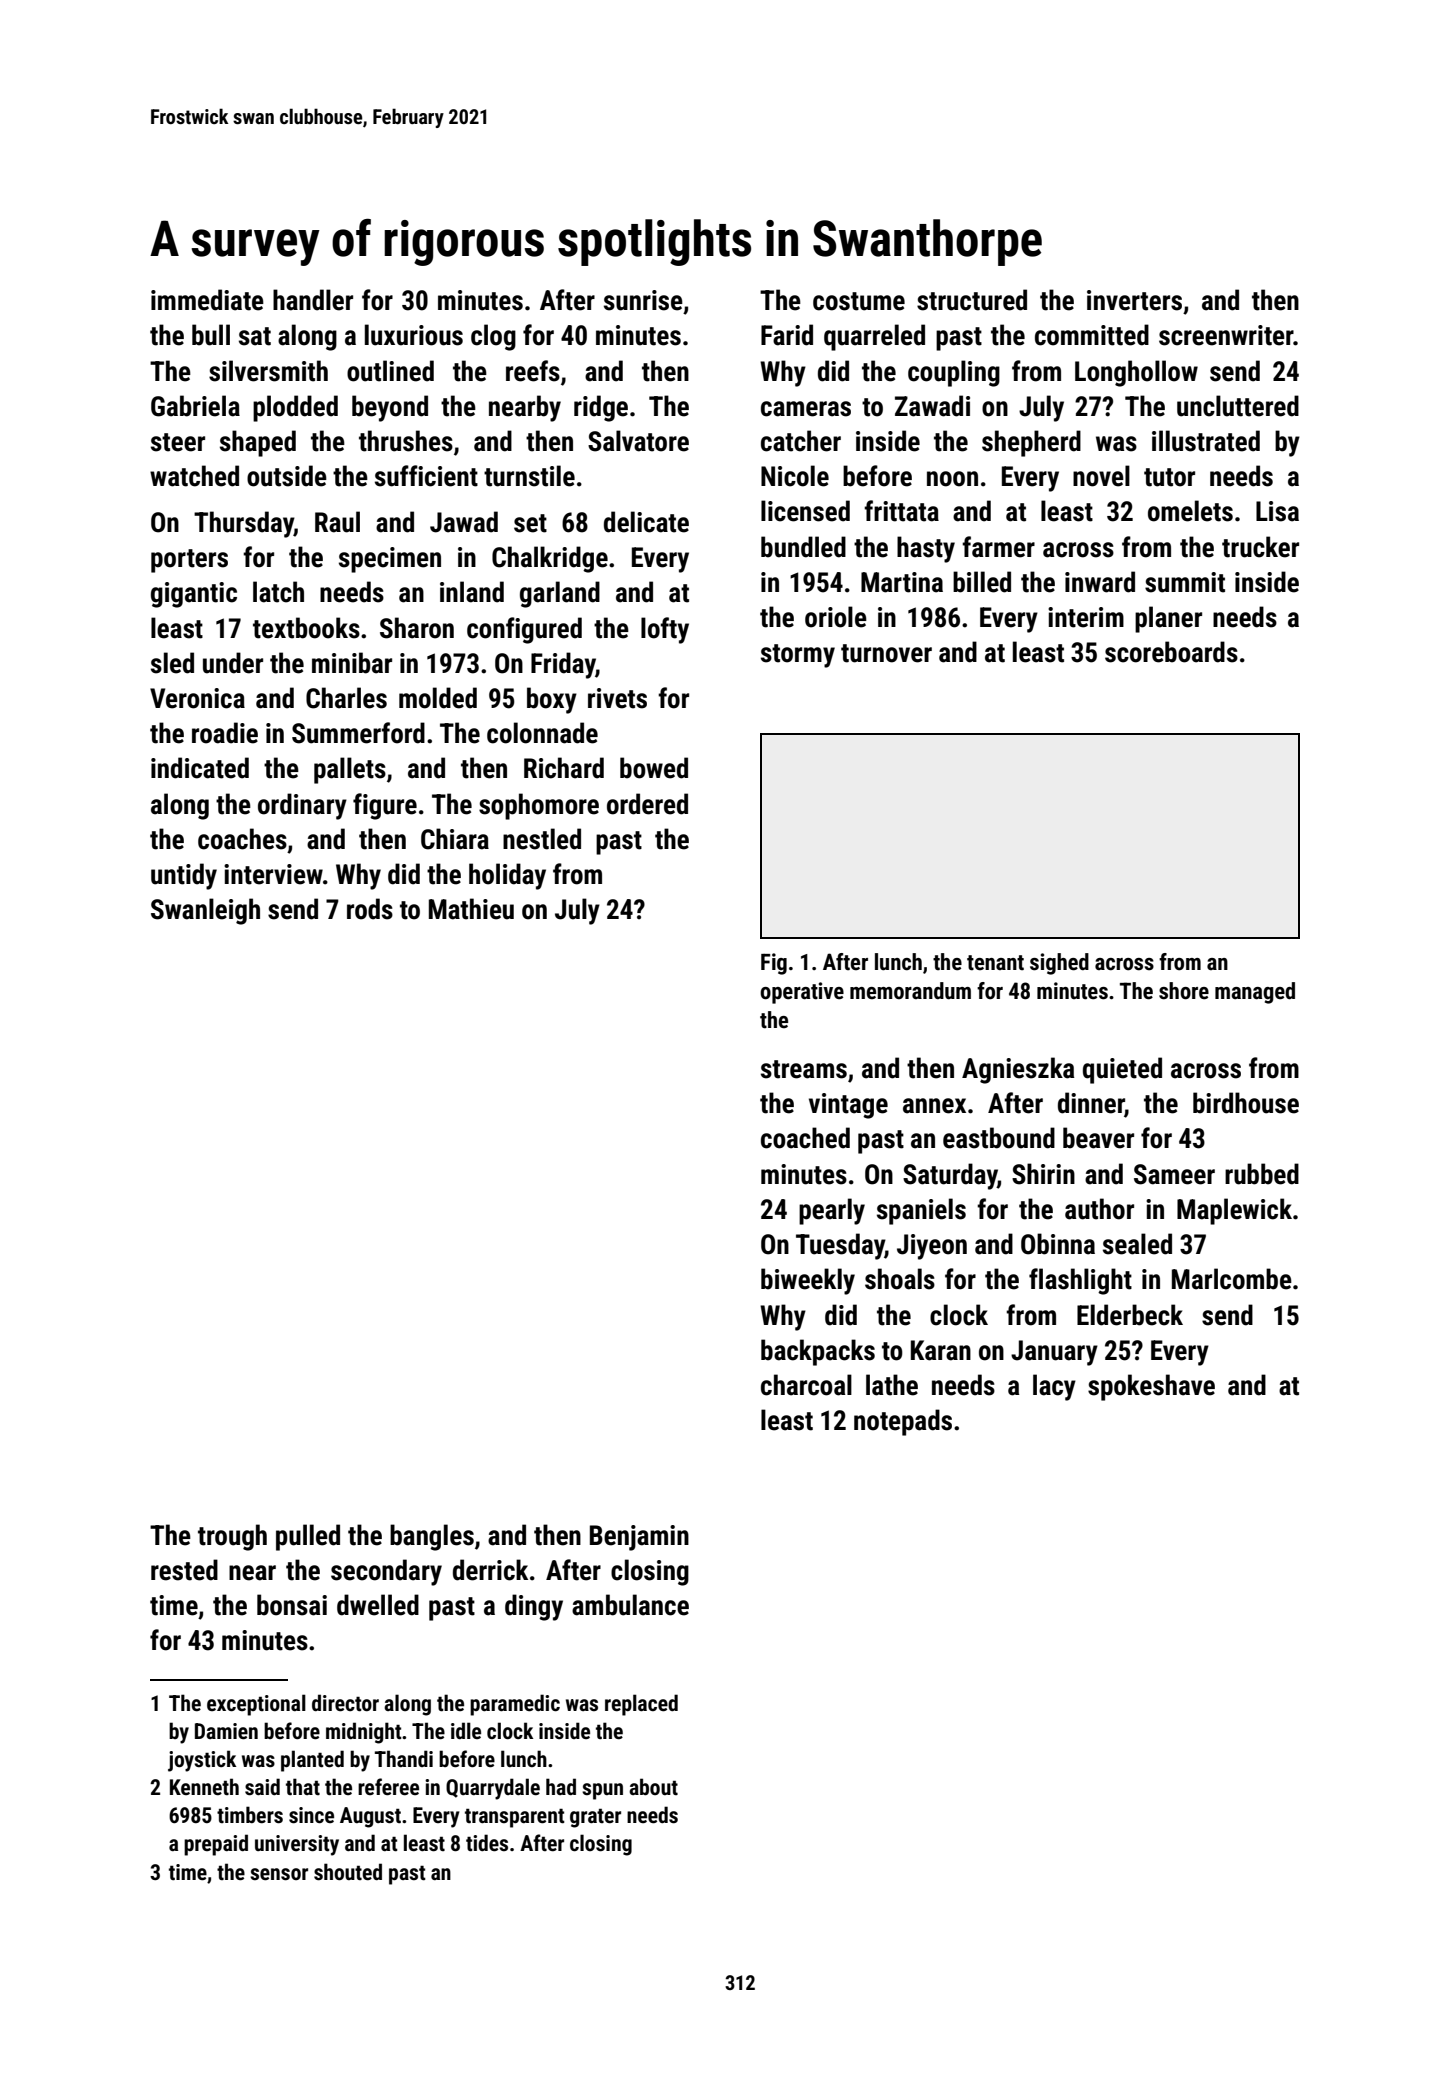 The image size is (1450, 2100). I want to click on Benjamin, so click(639, 1538).
